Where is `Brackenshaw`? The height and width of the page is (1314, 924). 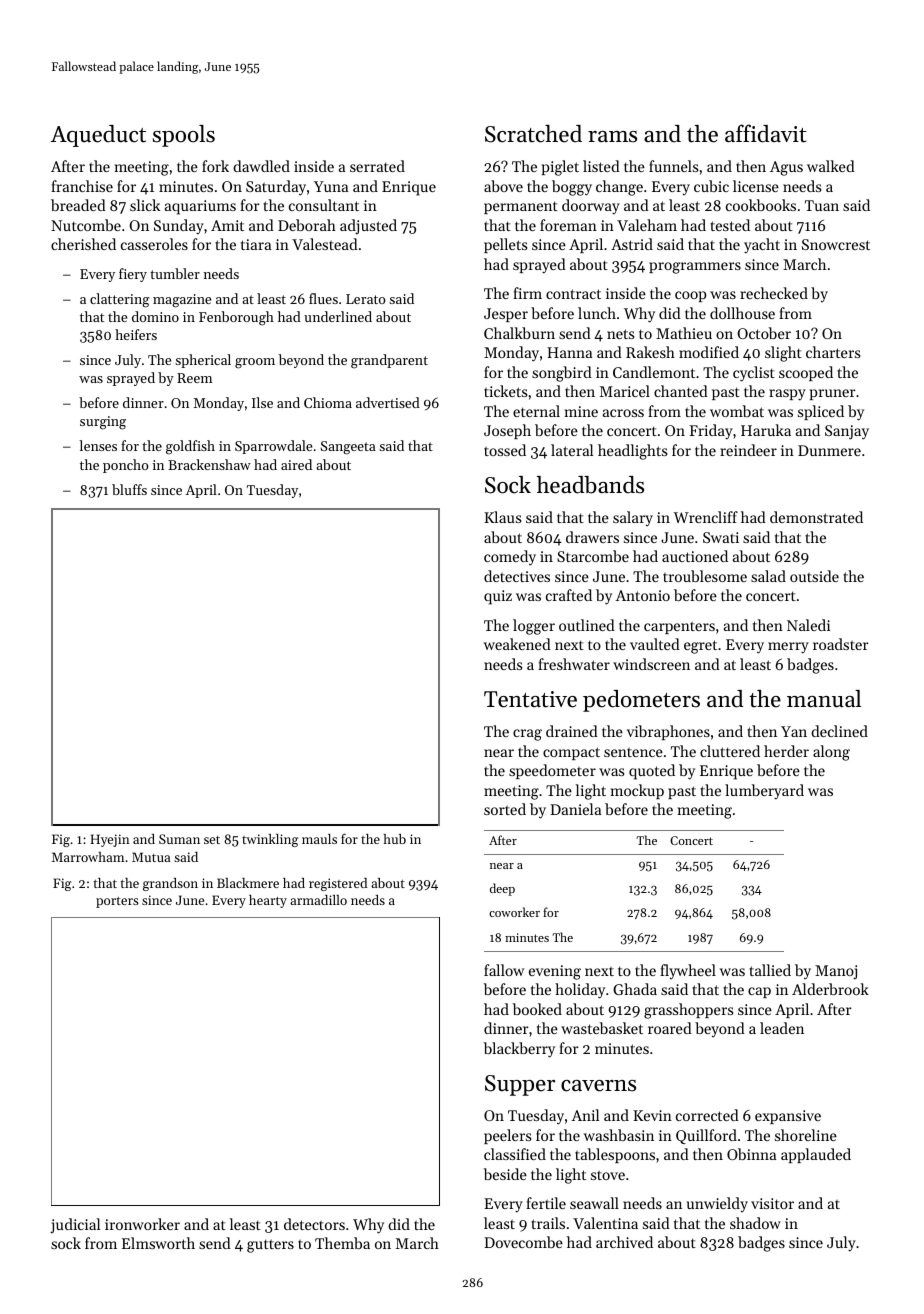
Brackenshaw is located at coordinates (209, 464).
